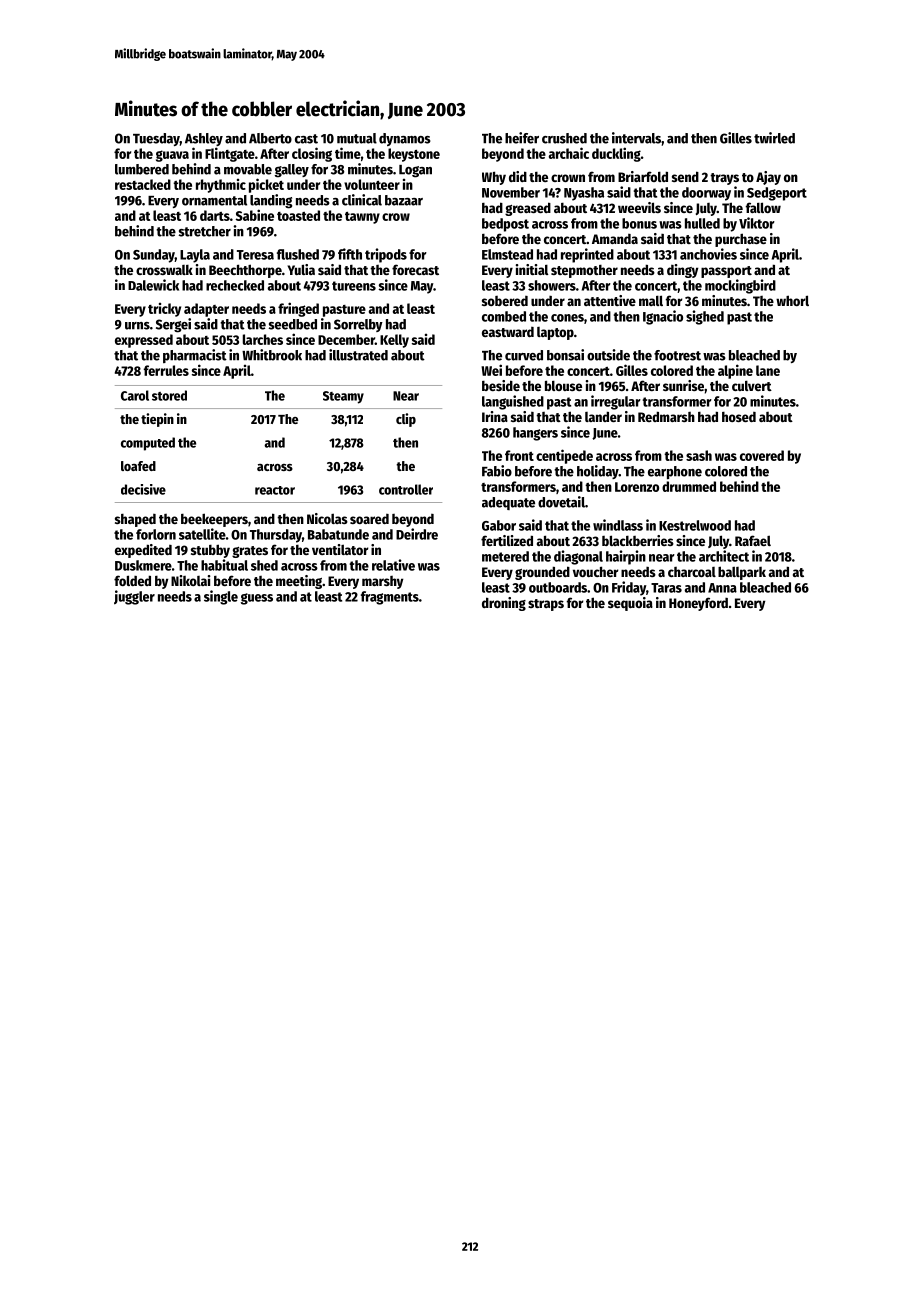 The height and width of the screenshot is (1308, 924). Describe the element at coordinates (221, 597) in the screenshot. I see `single` at that location.
